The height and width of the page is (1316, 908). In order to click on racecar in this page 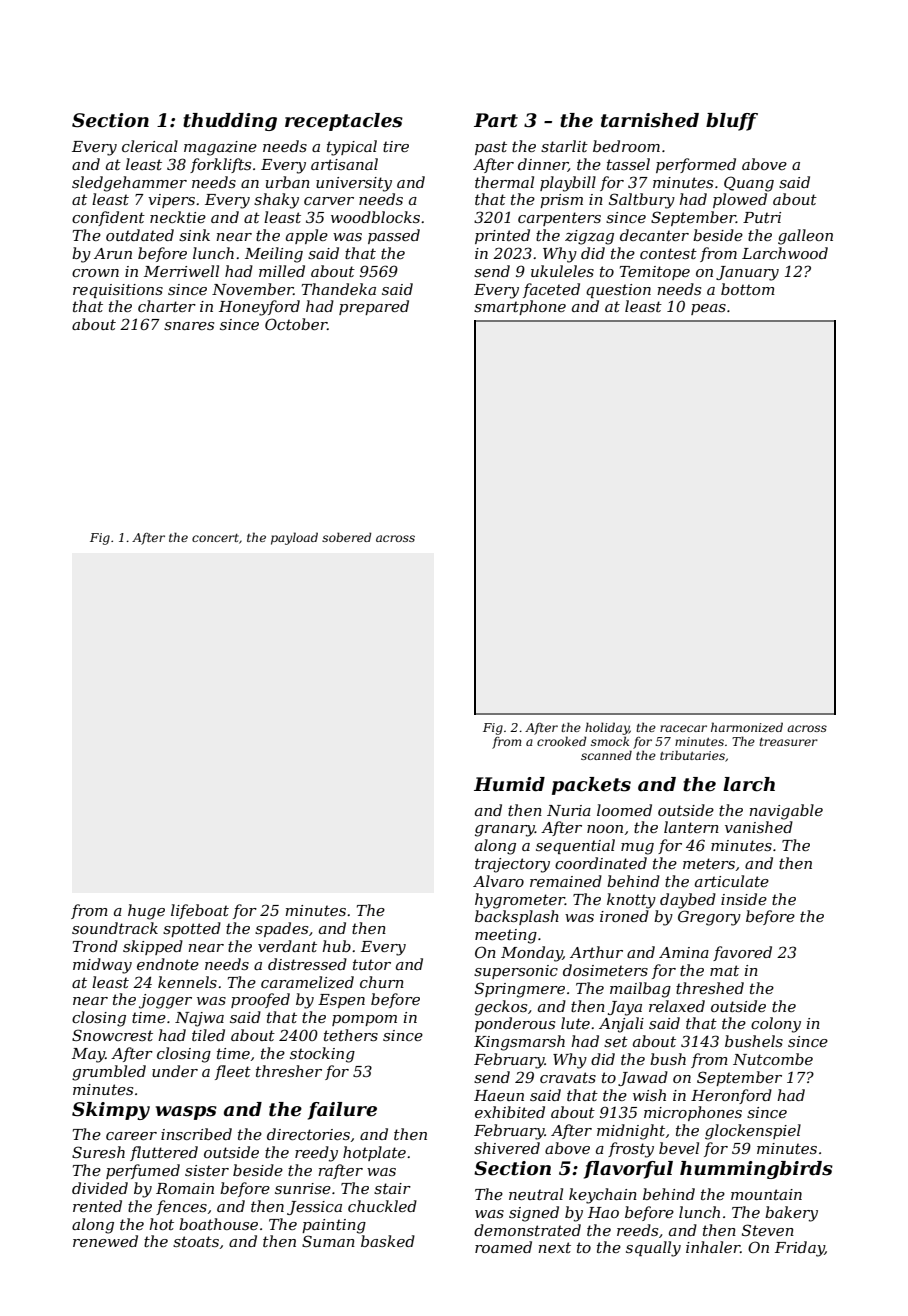, I will do `click(683, 728)`.
